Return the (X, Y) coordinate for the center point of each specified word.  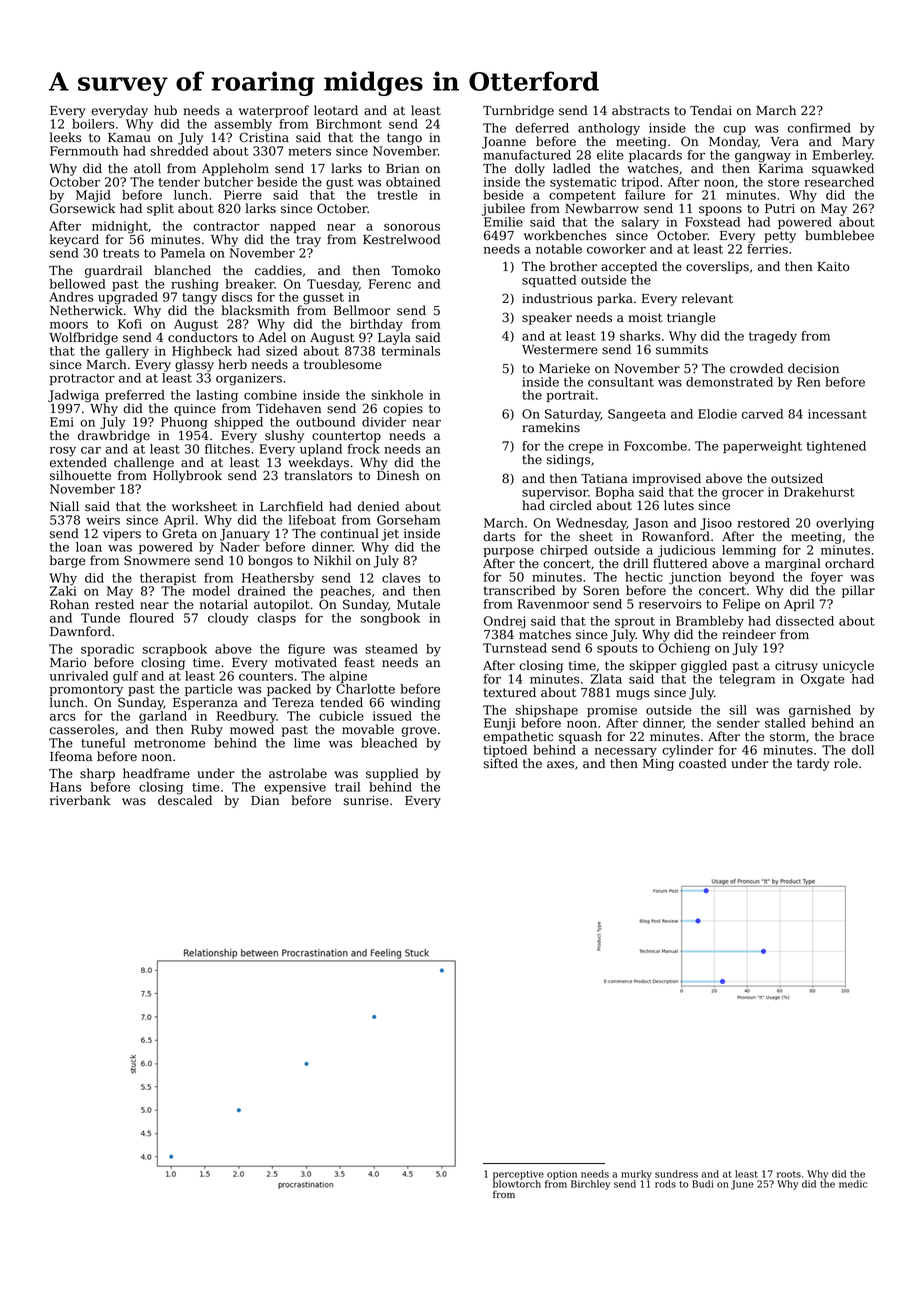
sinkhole (397, 395)
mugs (632, 695)
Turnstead (515, 648)
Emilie (503, 222)
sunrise (366, 801)
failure (645, 195)
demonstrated (729, 382)
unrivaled (79, 676)
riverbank (80, 800)
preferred (135, 396)
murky (636, 1175)
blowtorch (517, 1184)
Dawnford (80, 631)
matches (545, 634)
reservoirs (670, 604)
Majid (93, 196)
